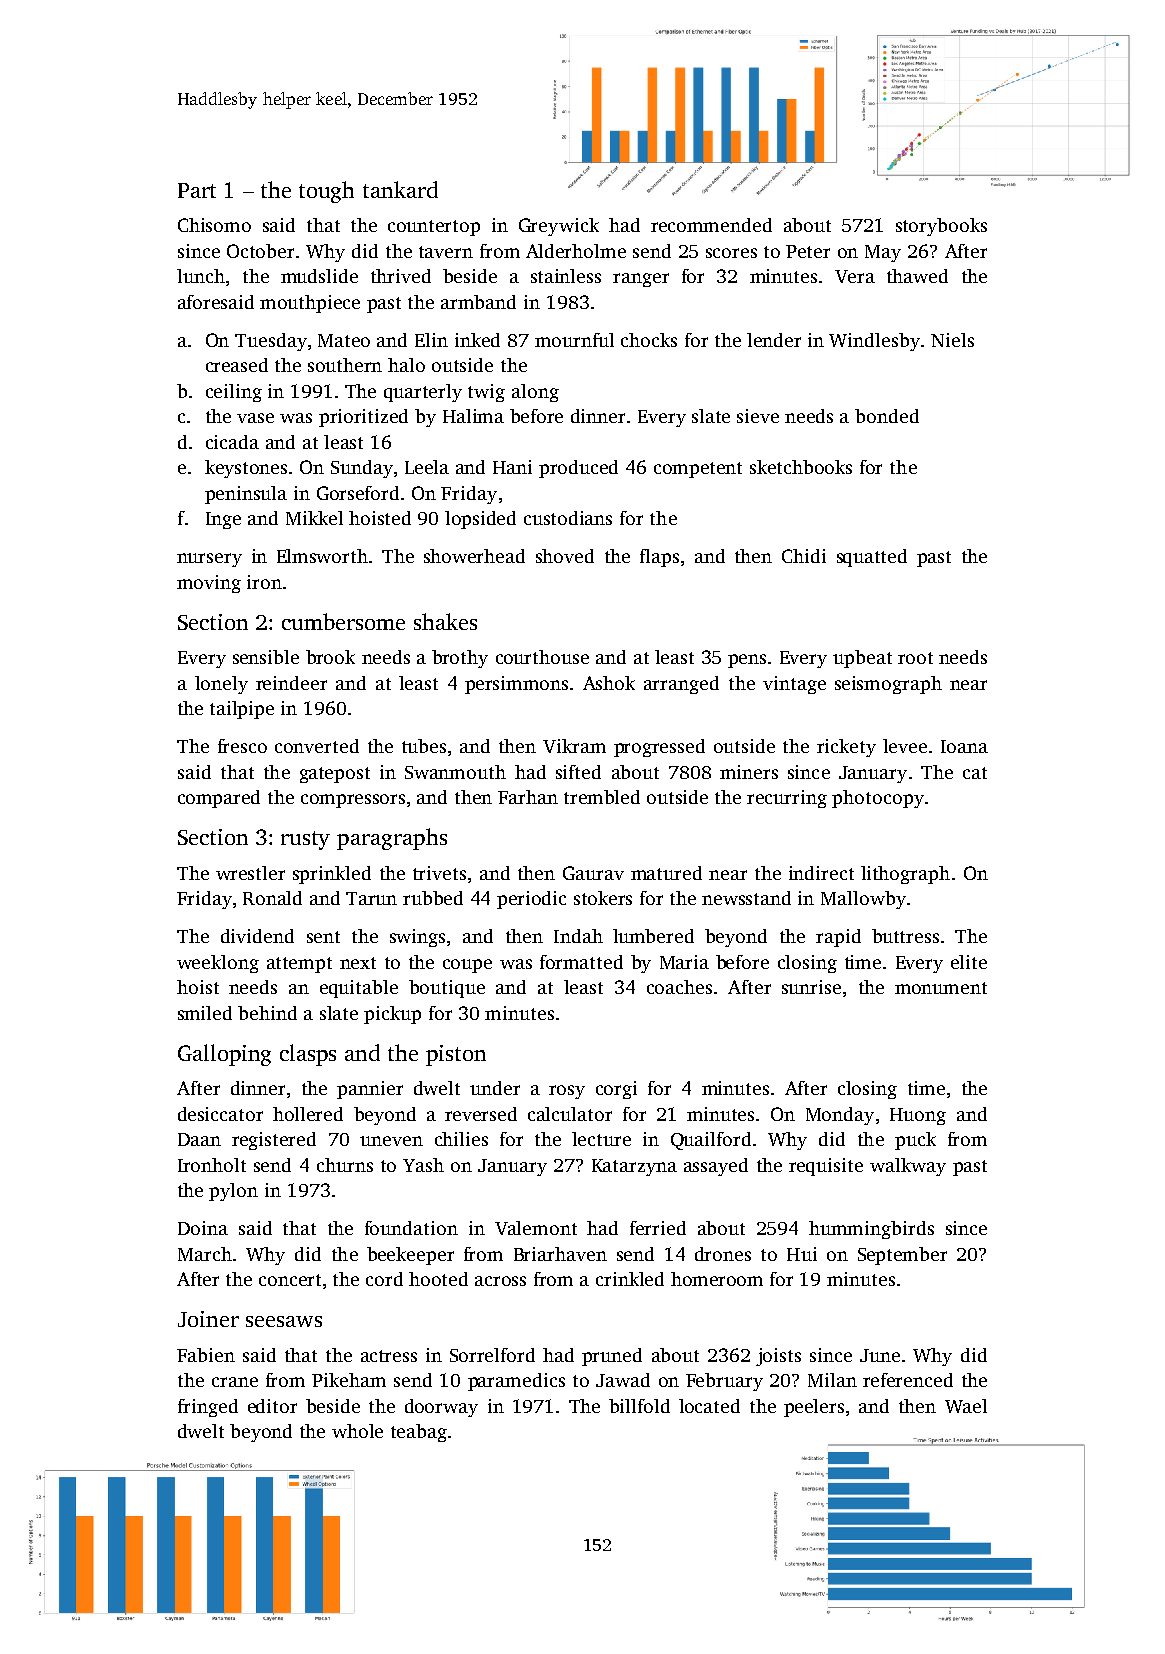 The image size is (1165, 1654). I want to click on sketchbooks, so click(801, 467).
